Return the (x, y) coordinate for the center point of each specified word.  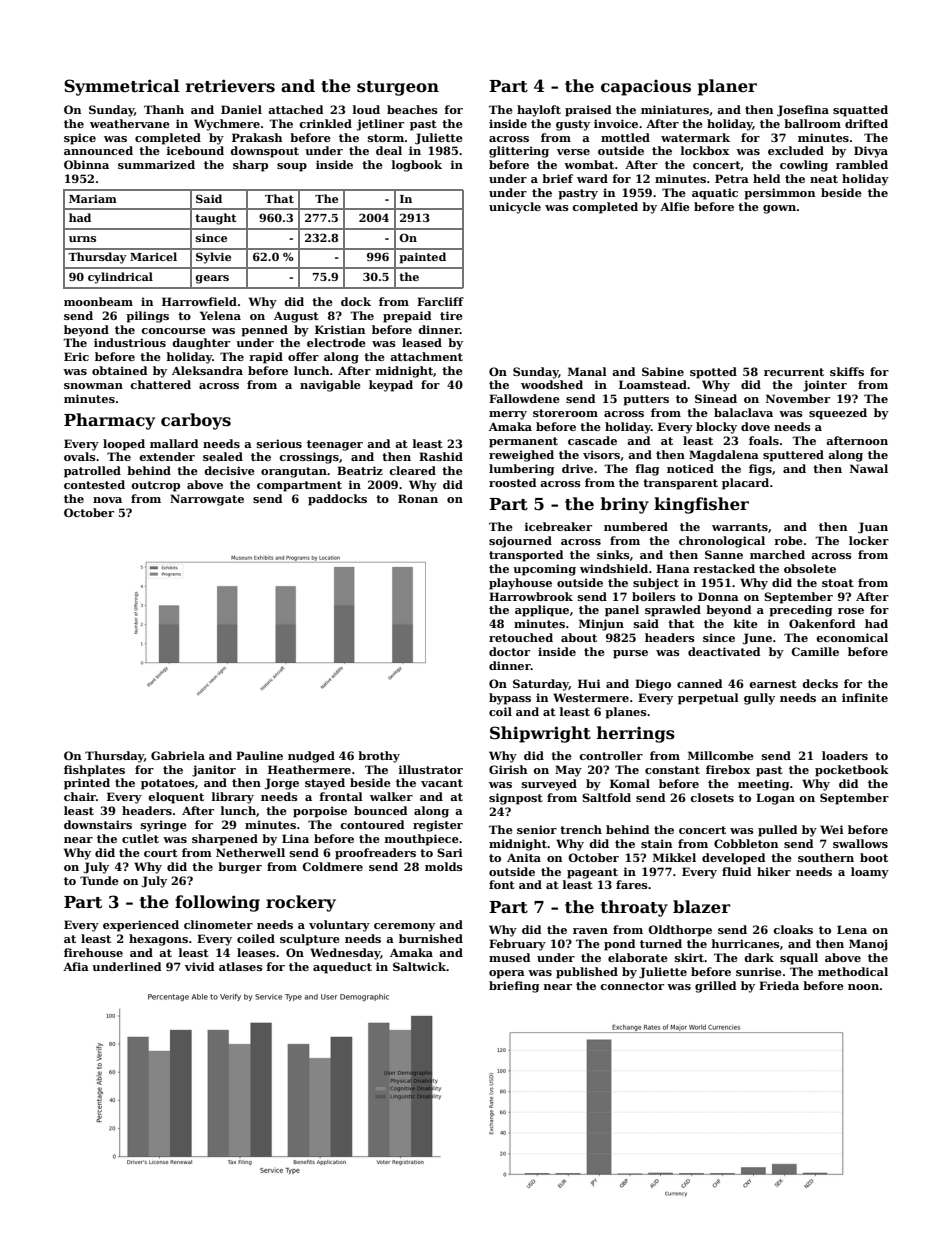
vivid (199, 966)
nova (107, 500)
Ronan (418, 498)
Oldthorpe (680, 931)
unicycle (515, 208)
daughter (201, 344)
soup (292, 167)
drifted (866, 123)
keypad (391, 386)
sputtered (793, 456)
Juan (873, 528)
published (587, 973)
